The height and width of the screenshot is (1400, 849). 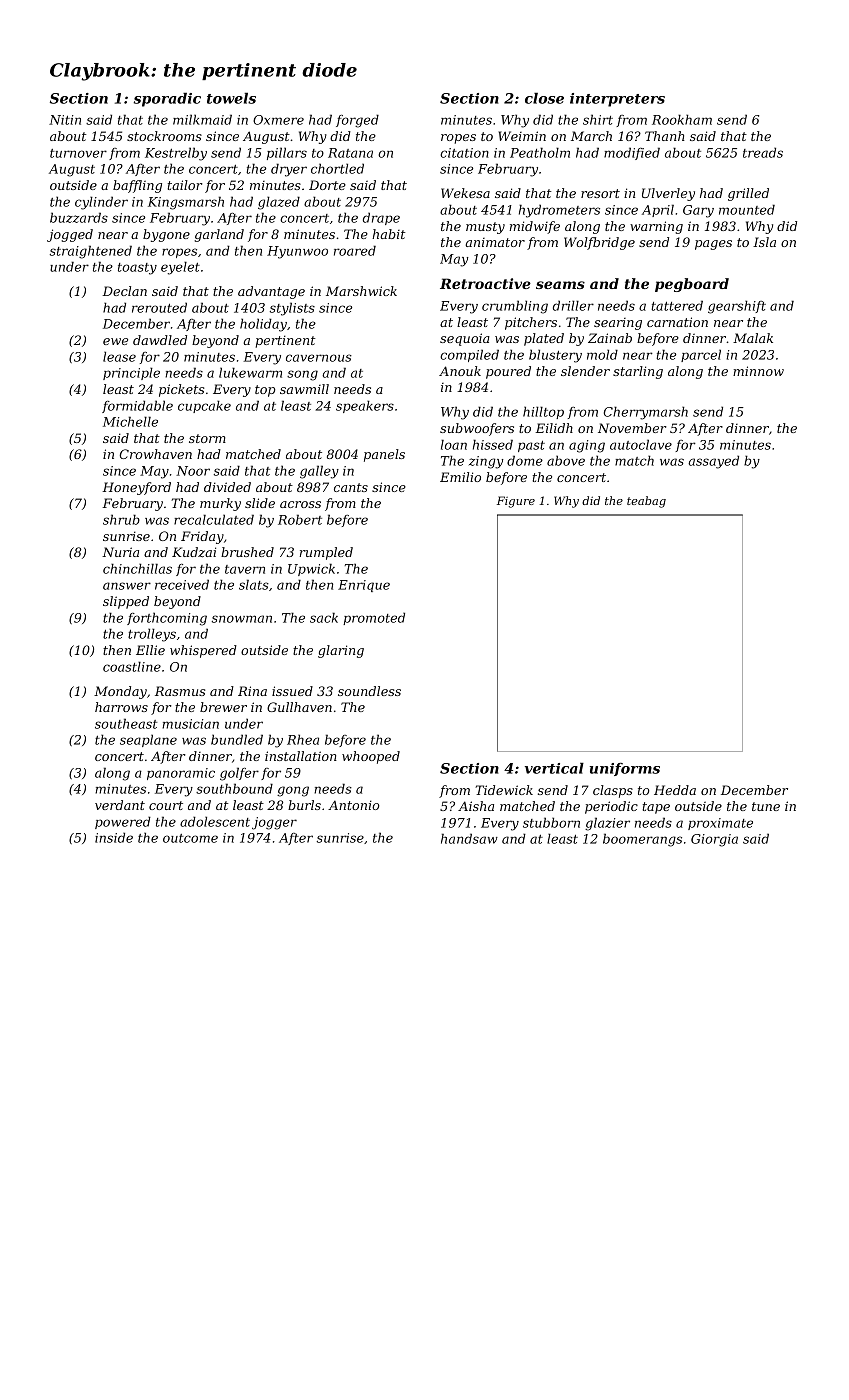 I want to click on outcome, so click(x=190, y=838).
